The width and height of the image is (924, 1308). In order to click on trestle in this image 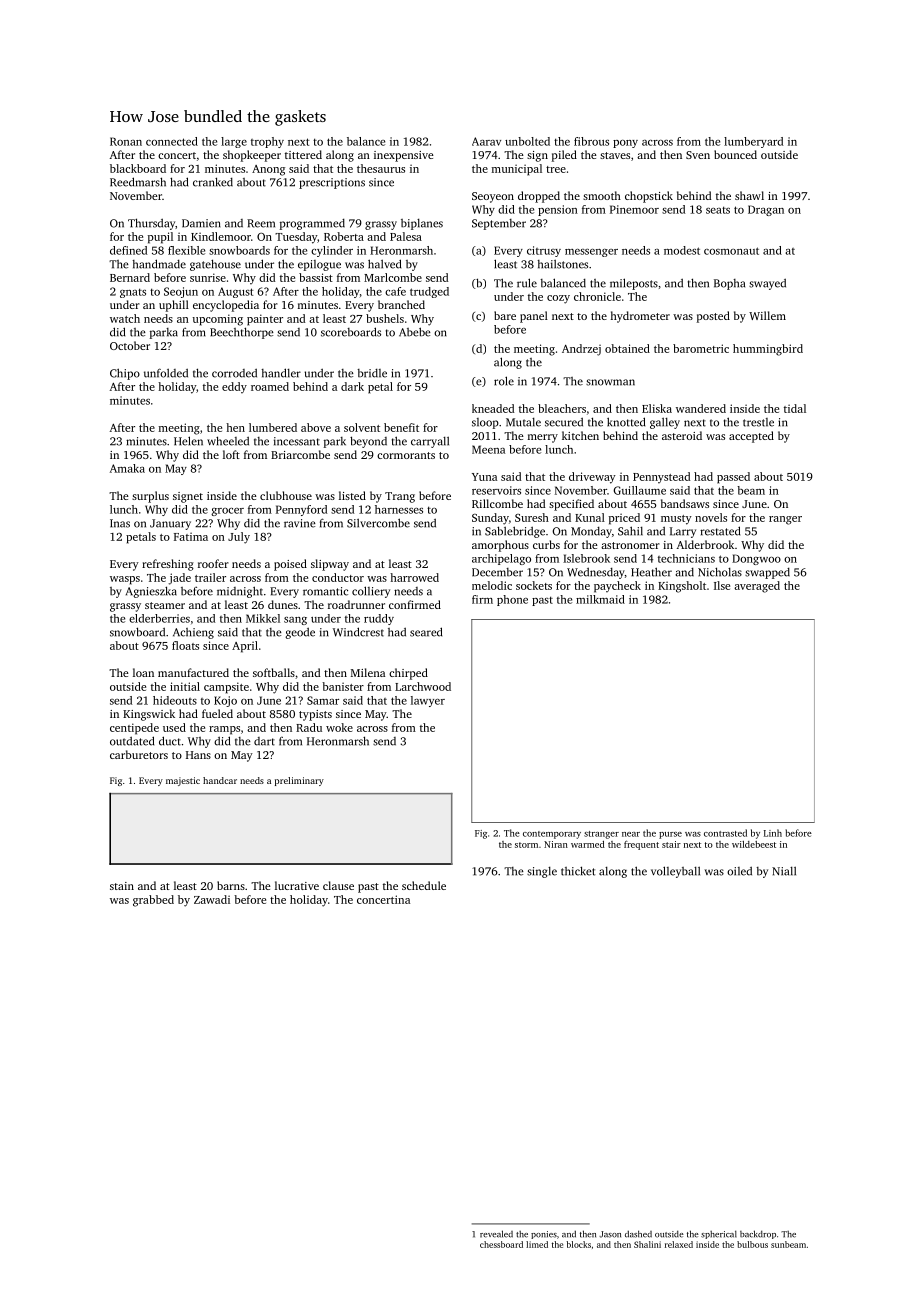, I will do `click(758, 422)`.
